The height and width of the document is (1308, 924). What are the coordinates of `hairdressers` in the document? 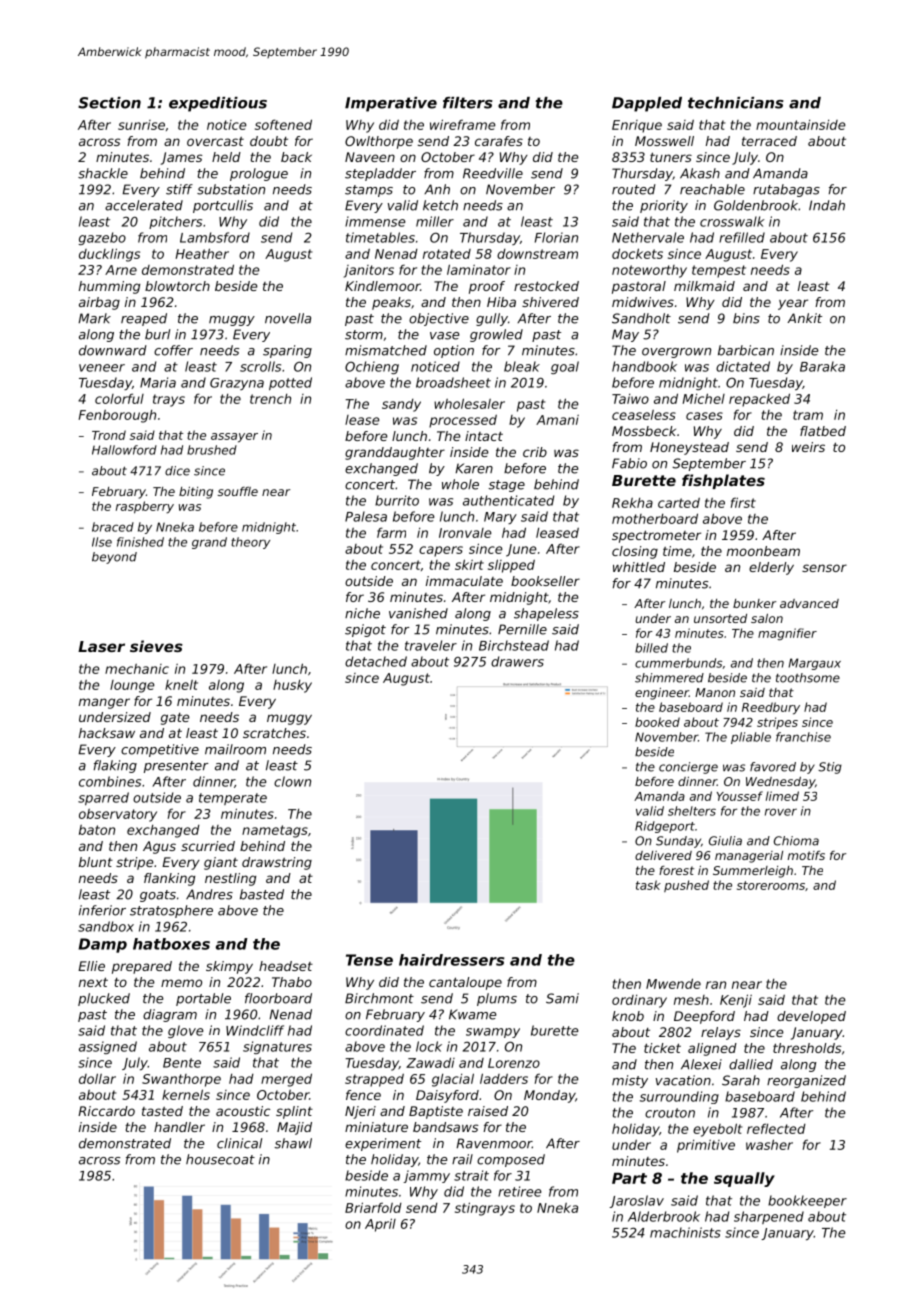 It's located at (451, 960).
